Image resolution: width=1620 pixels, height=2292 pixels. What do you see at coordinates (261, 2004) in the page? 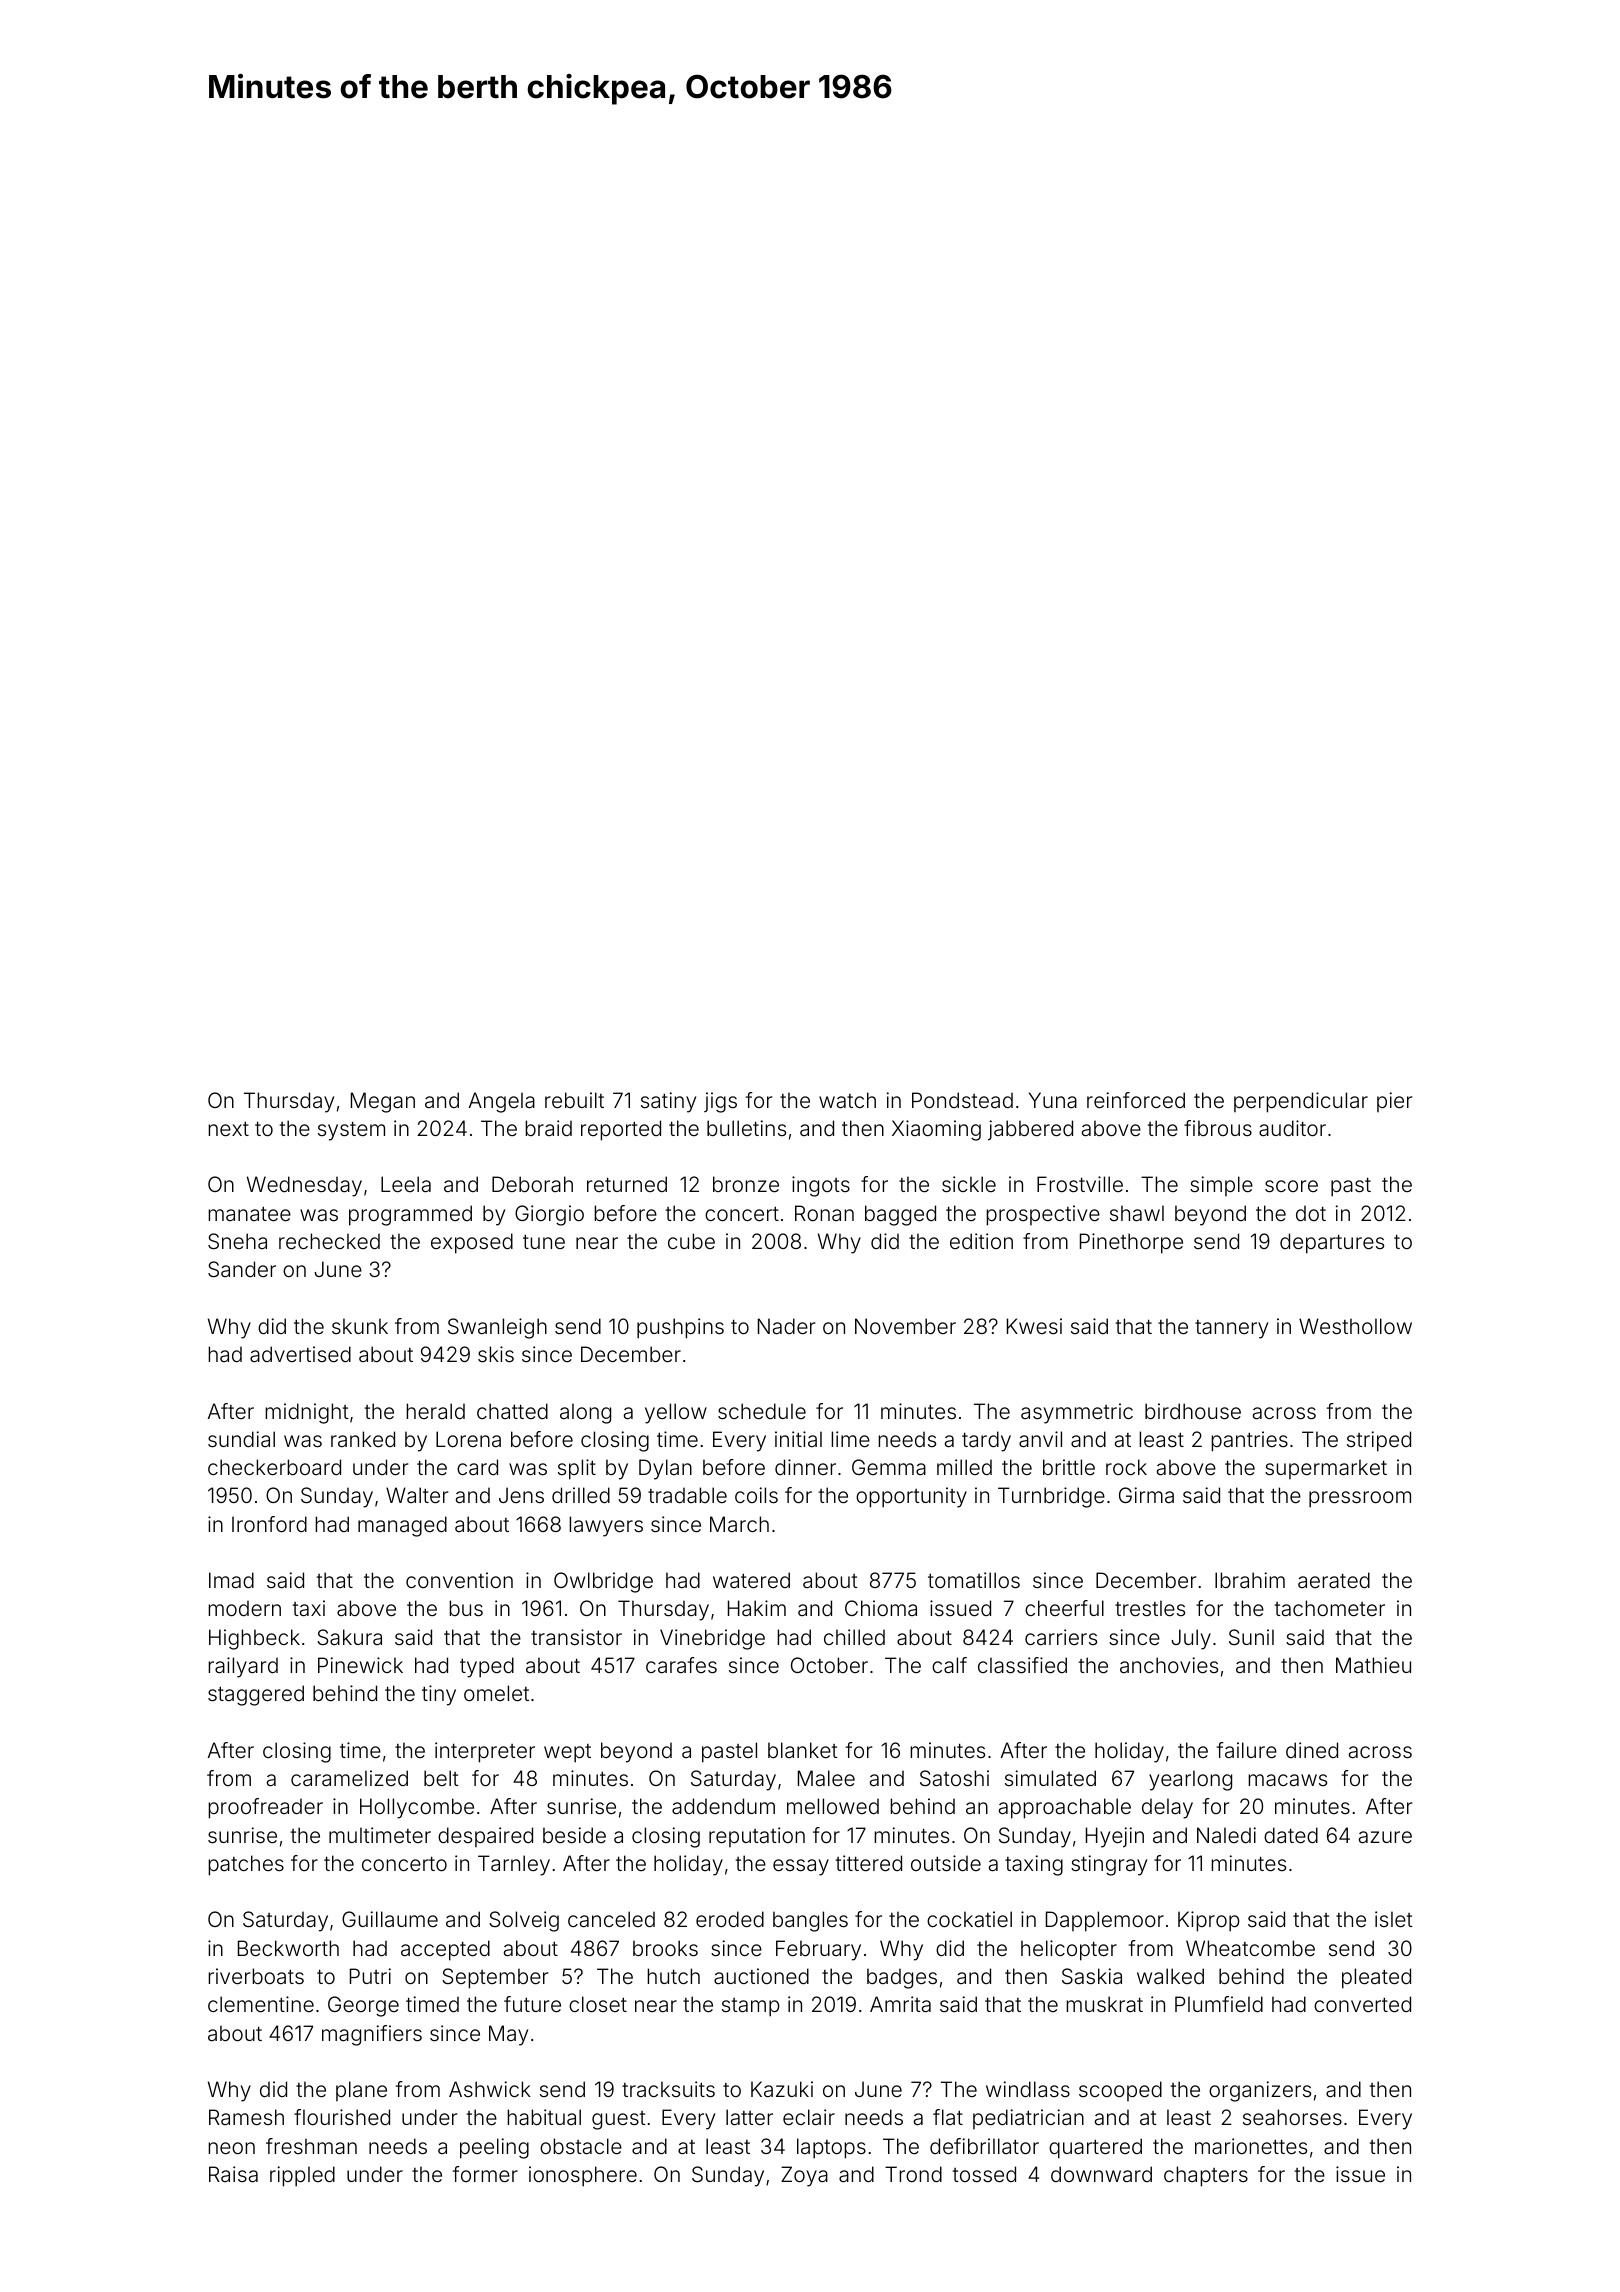
I see `clementine` at bounding box center [261, 2004].
